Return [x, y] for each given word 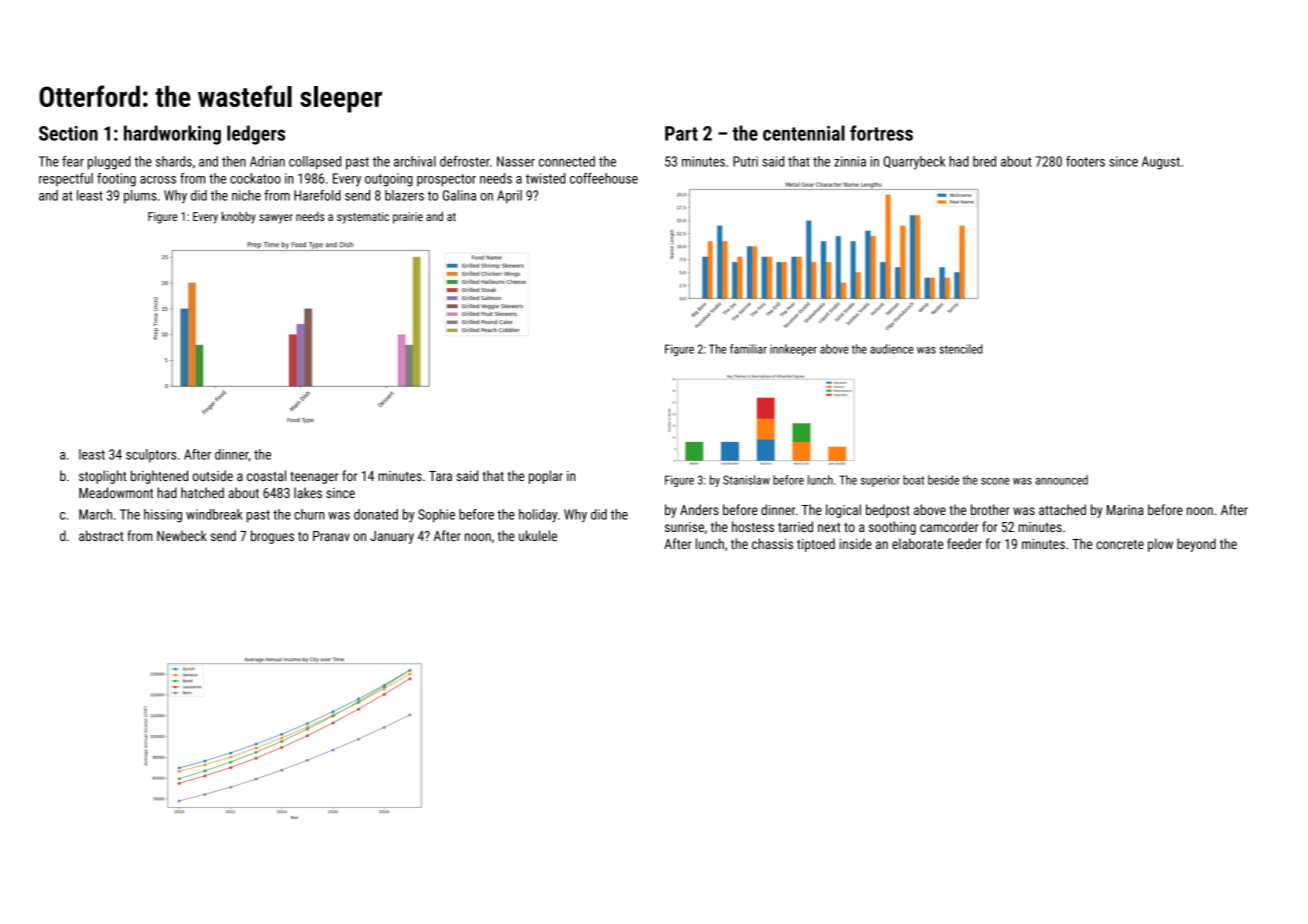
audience [892, 349]
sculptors [151, 456]
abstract [101, 535]
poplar [546, 477]
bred [984, 161]
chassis [772, 543]
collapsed [315, 163]
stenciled [961, 349]
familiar [748, 349]
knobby [239, 218]
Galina [459, 195]
